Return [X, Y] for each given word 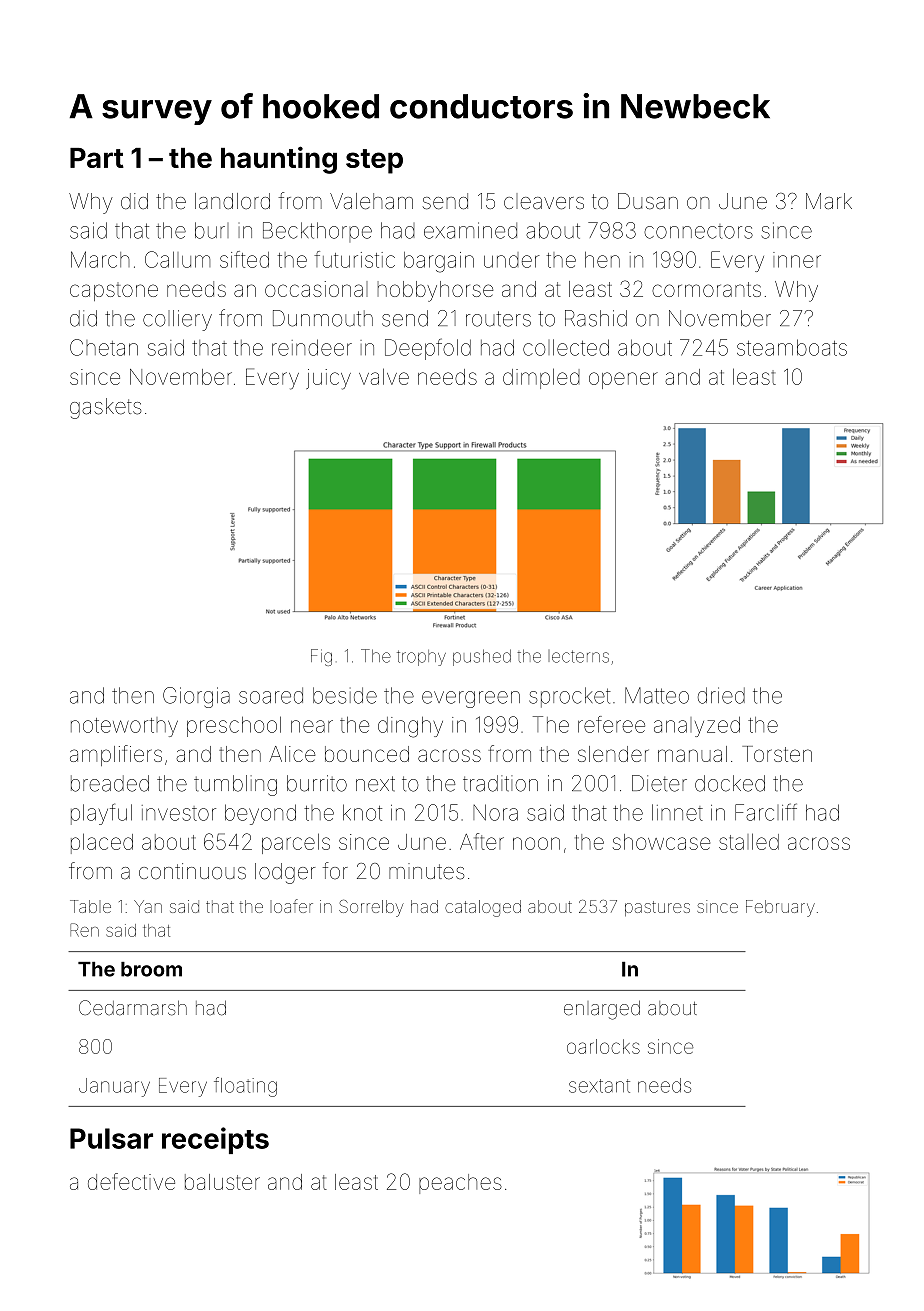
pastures [657, 908]
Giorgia [196, 697]
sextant [599, 1086]
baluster [222, 1182]
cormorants [706, 289]
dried [721, 695]
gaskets [105, 408]
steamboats [792, 347]
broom [151, 969]
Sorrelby [371, 908]
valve [384, 376]
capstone [114, 291]
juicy [328, 379]
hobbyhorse [435, 291]
